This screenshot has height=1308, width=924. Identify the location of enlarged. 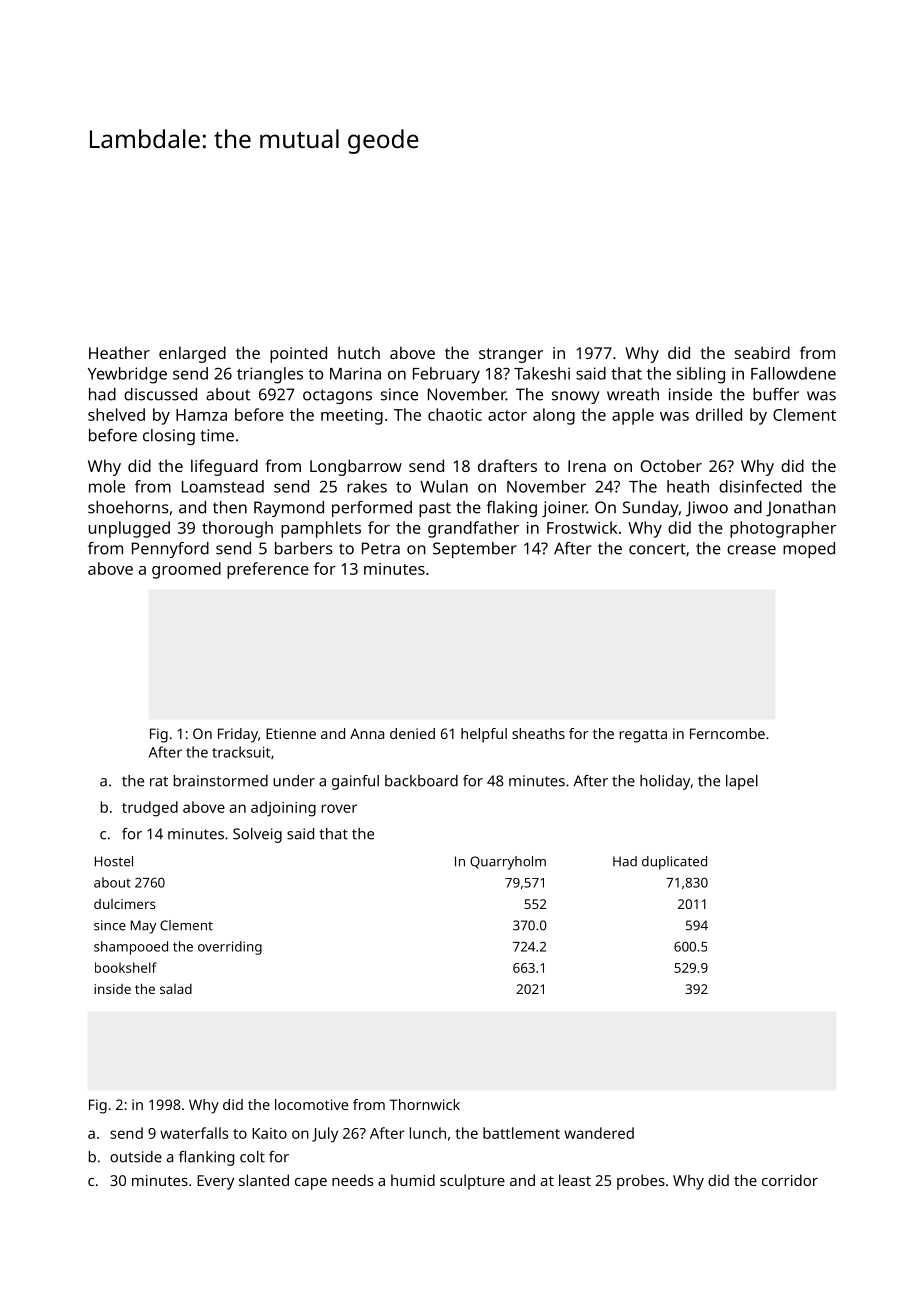
(192, 354).
